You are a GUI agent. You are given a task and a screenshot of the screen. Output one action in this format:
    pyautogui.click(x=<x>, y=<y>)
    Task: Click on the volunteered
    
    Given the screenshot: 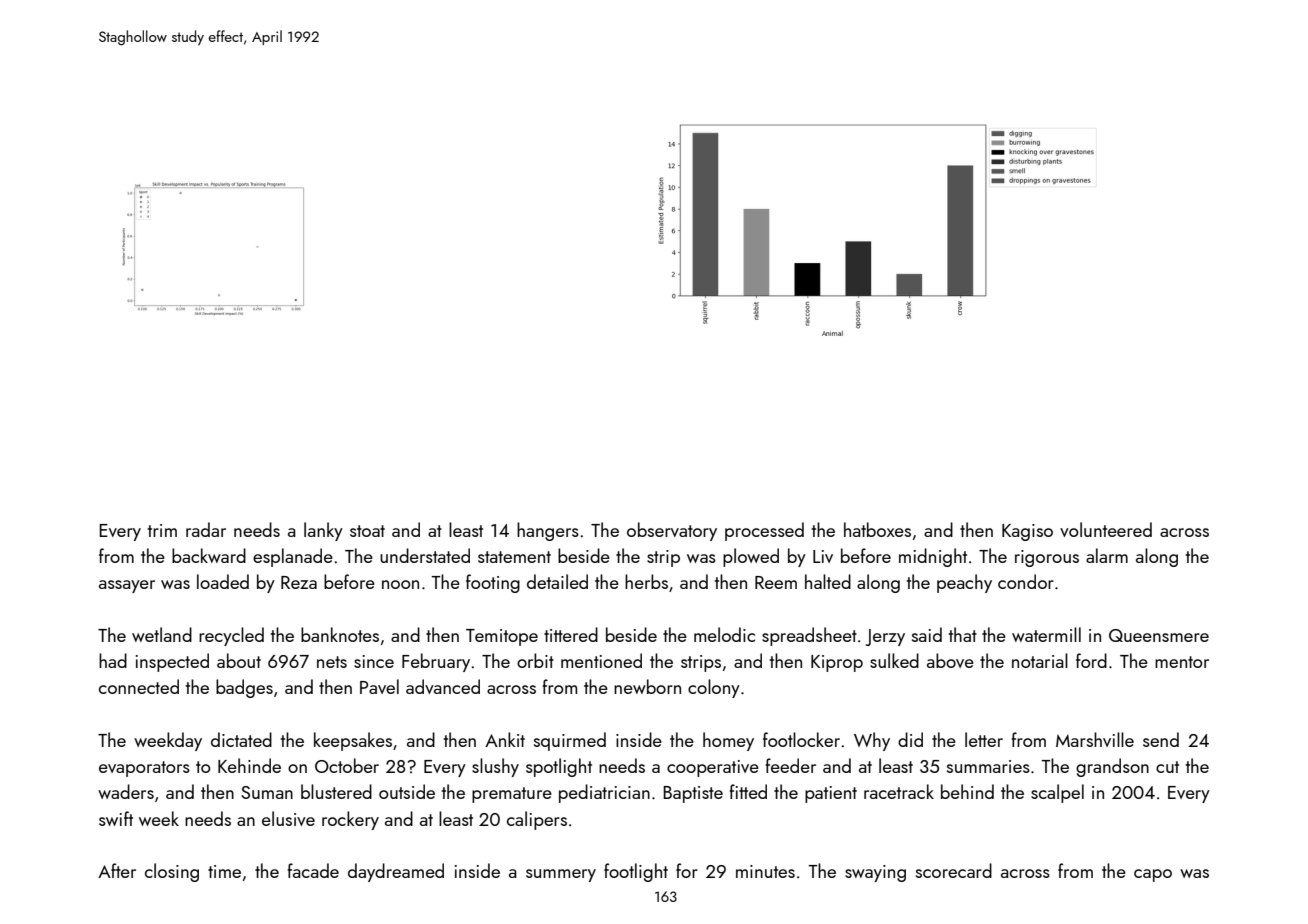 What is the action you would take?
    pyautogui.click(x=1106, y=529)
